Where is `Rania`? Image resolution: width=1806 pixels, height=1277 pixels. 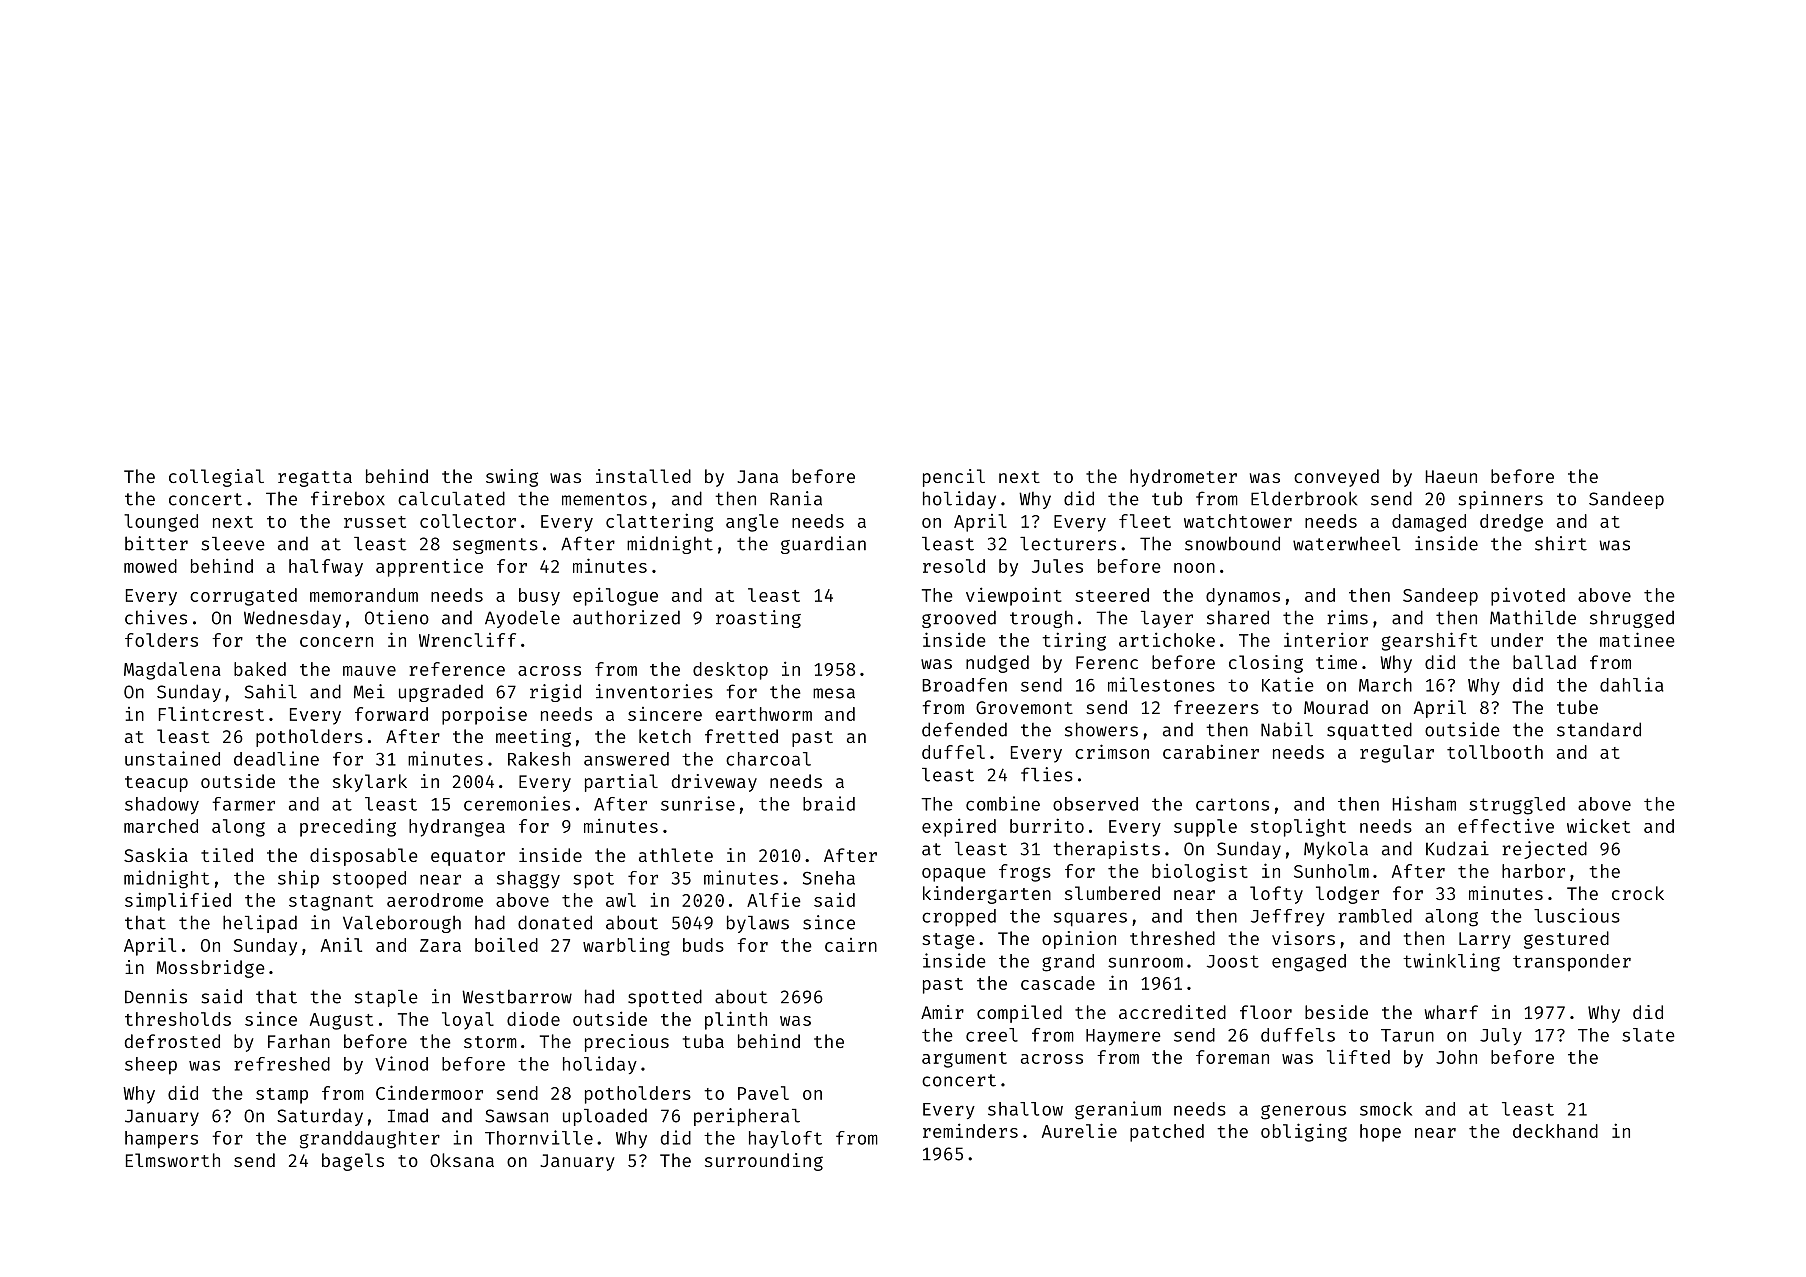 Rania is located at coordinates (796, 498).
